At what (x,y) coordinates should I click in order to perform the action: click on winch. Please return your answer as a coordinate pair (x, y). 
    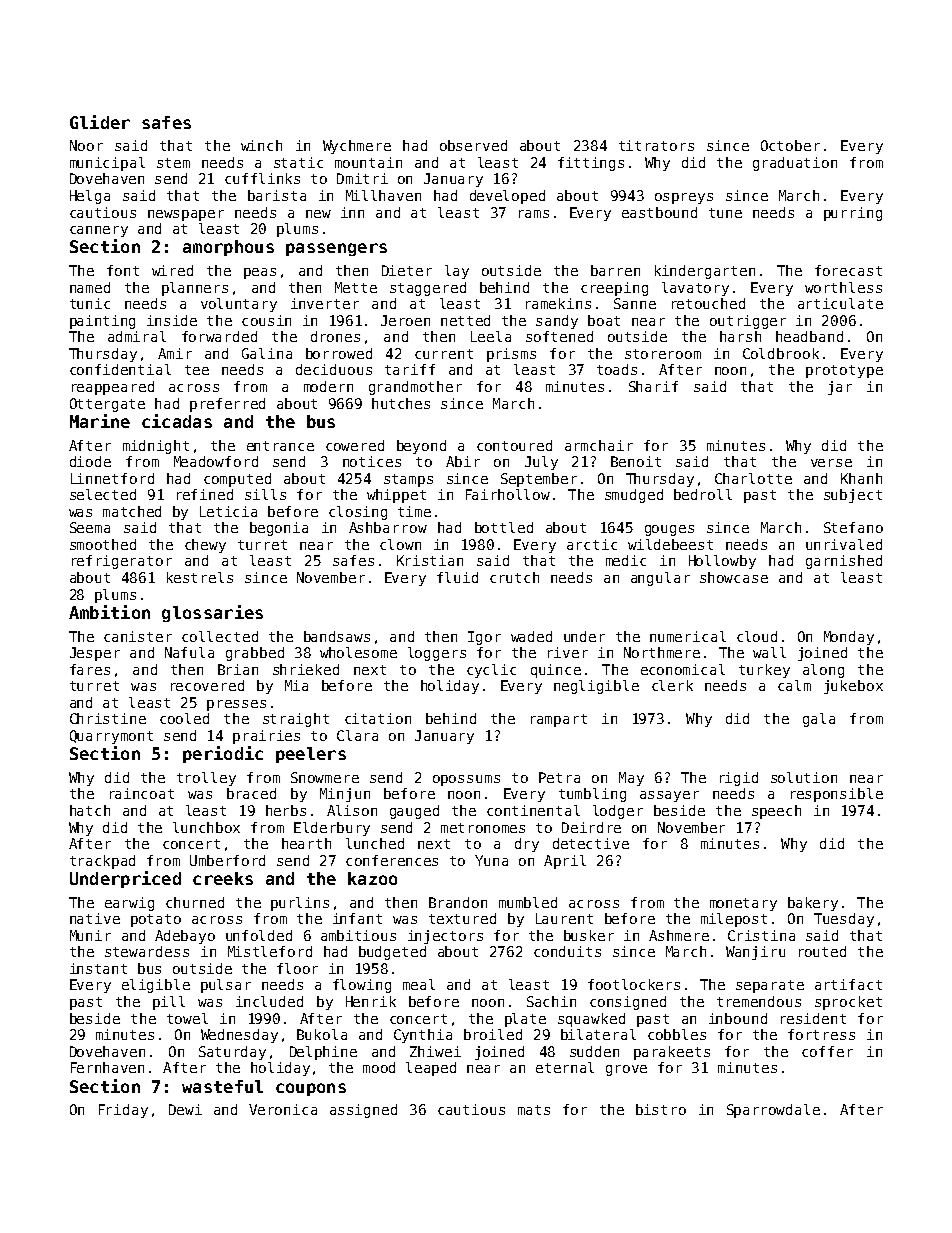
    Looking at the image, I should click on (261, 145).
